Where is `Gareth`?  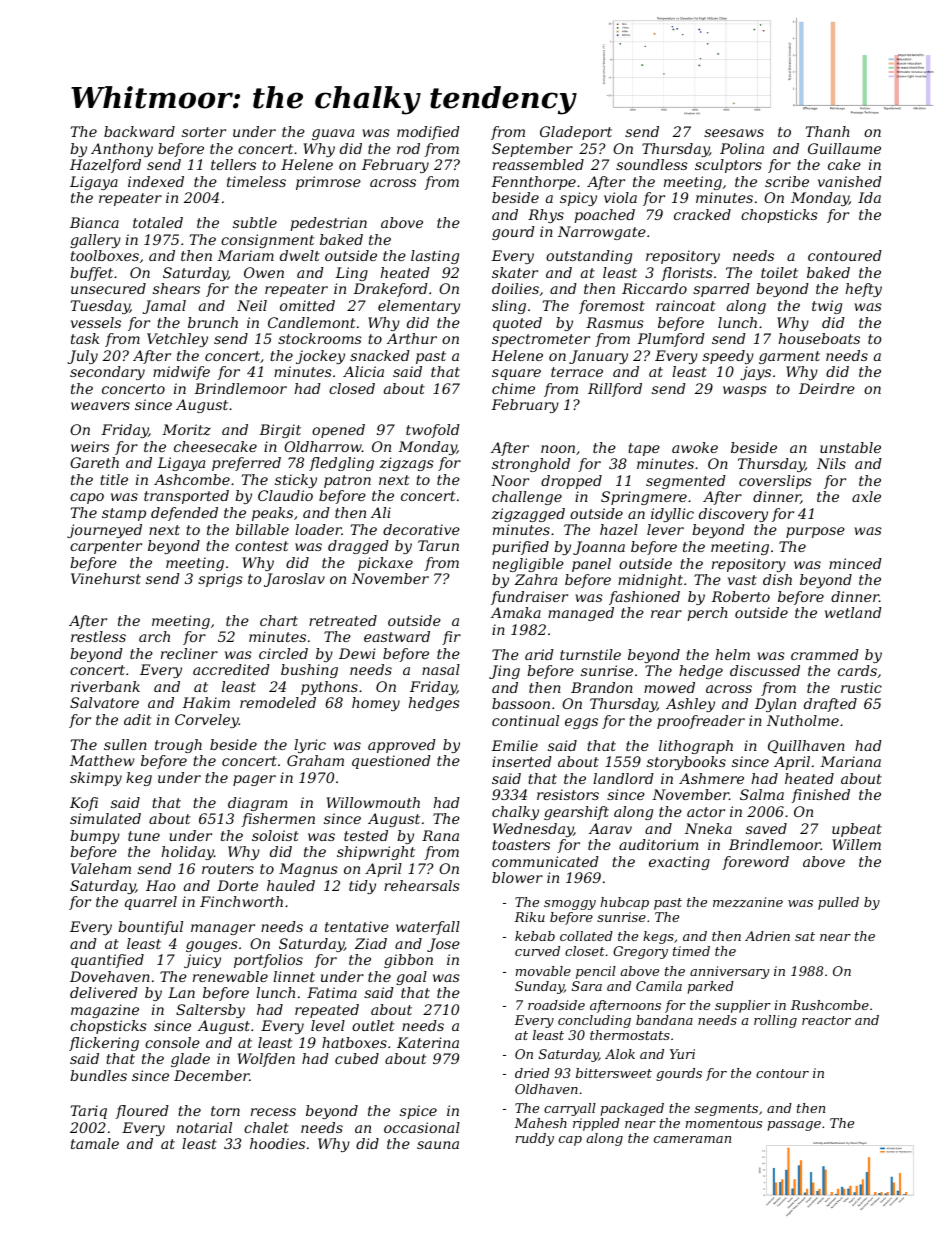 Gareth is located at coordinates (94, 462).
